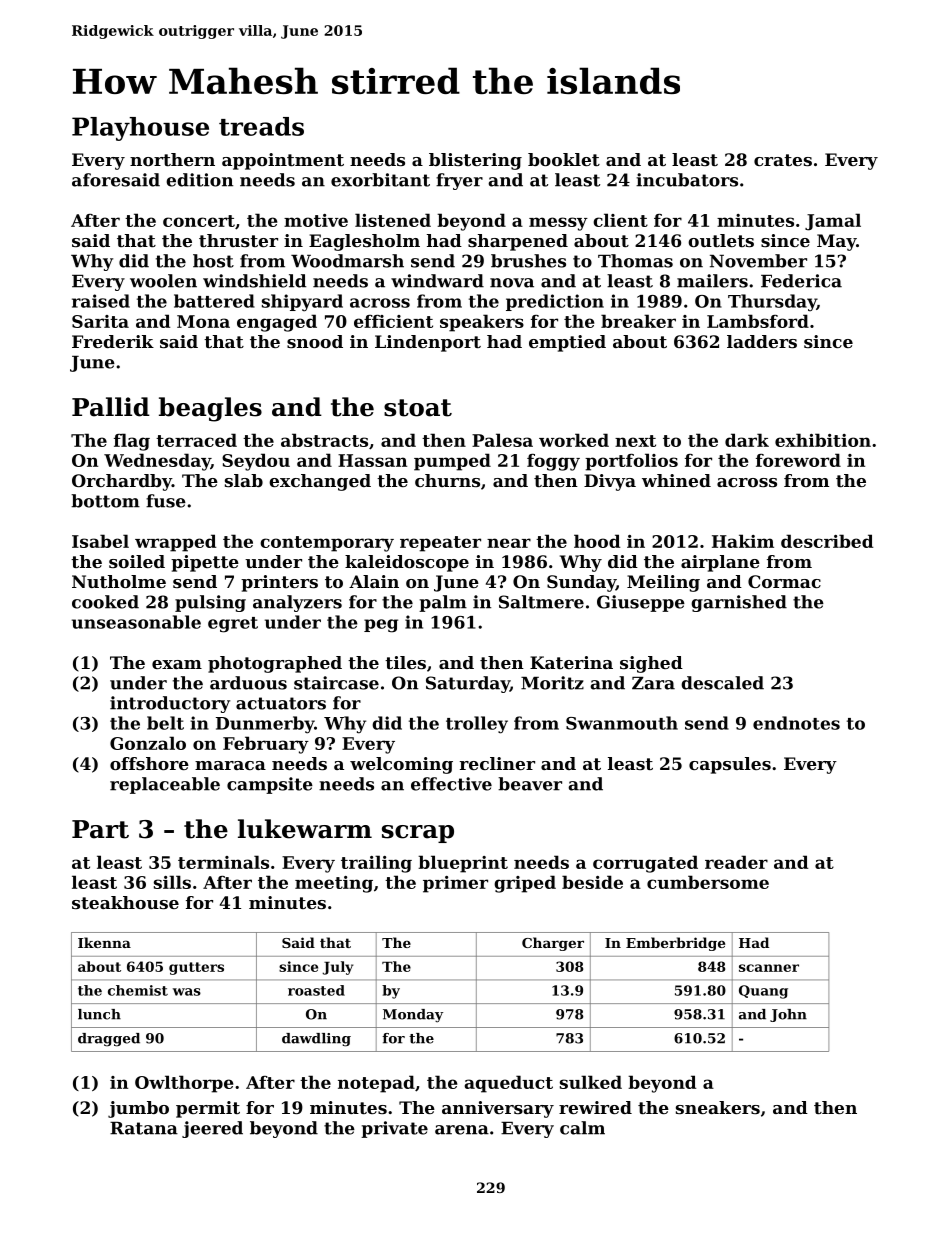 The image size is (952, 1233). I want to click on Ikenna, so click(104, 942).
